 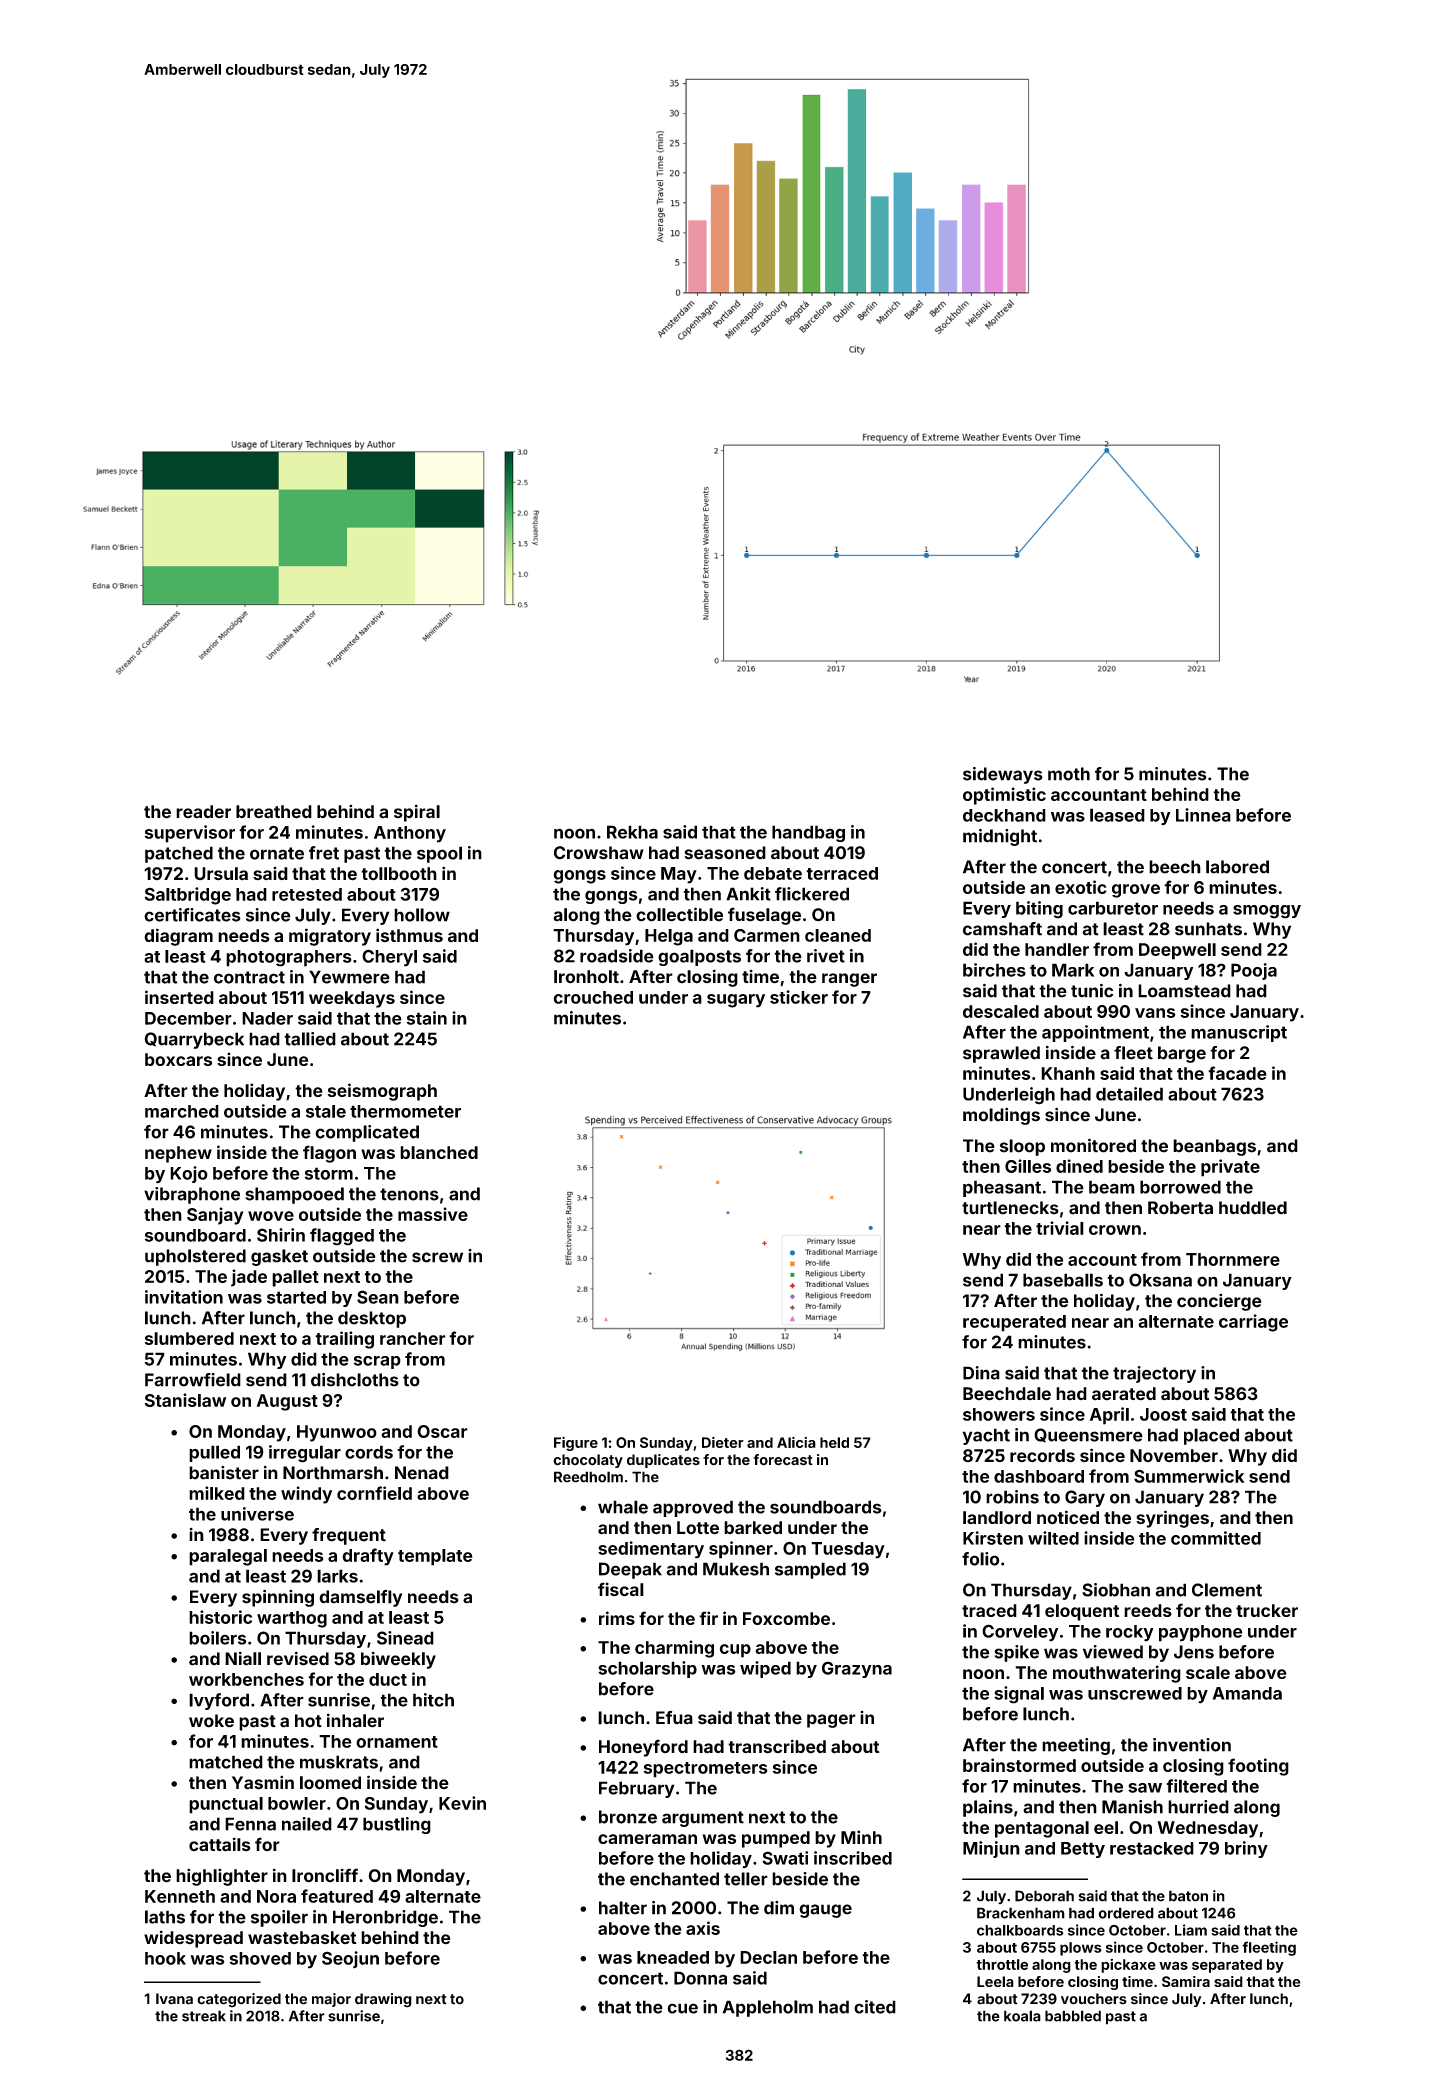 What do you see at coordinates (875, 2007) in the image?
I see `cited` at bounding box center [875, 2007].
